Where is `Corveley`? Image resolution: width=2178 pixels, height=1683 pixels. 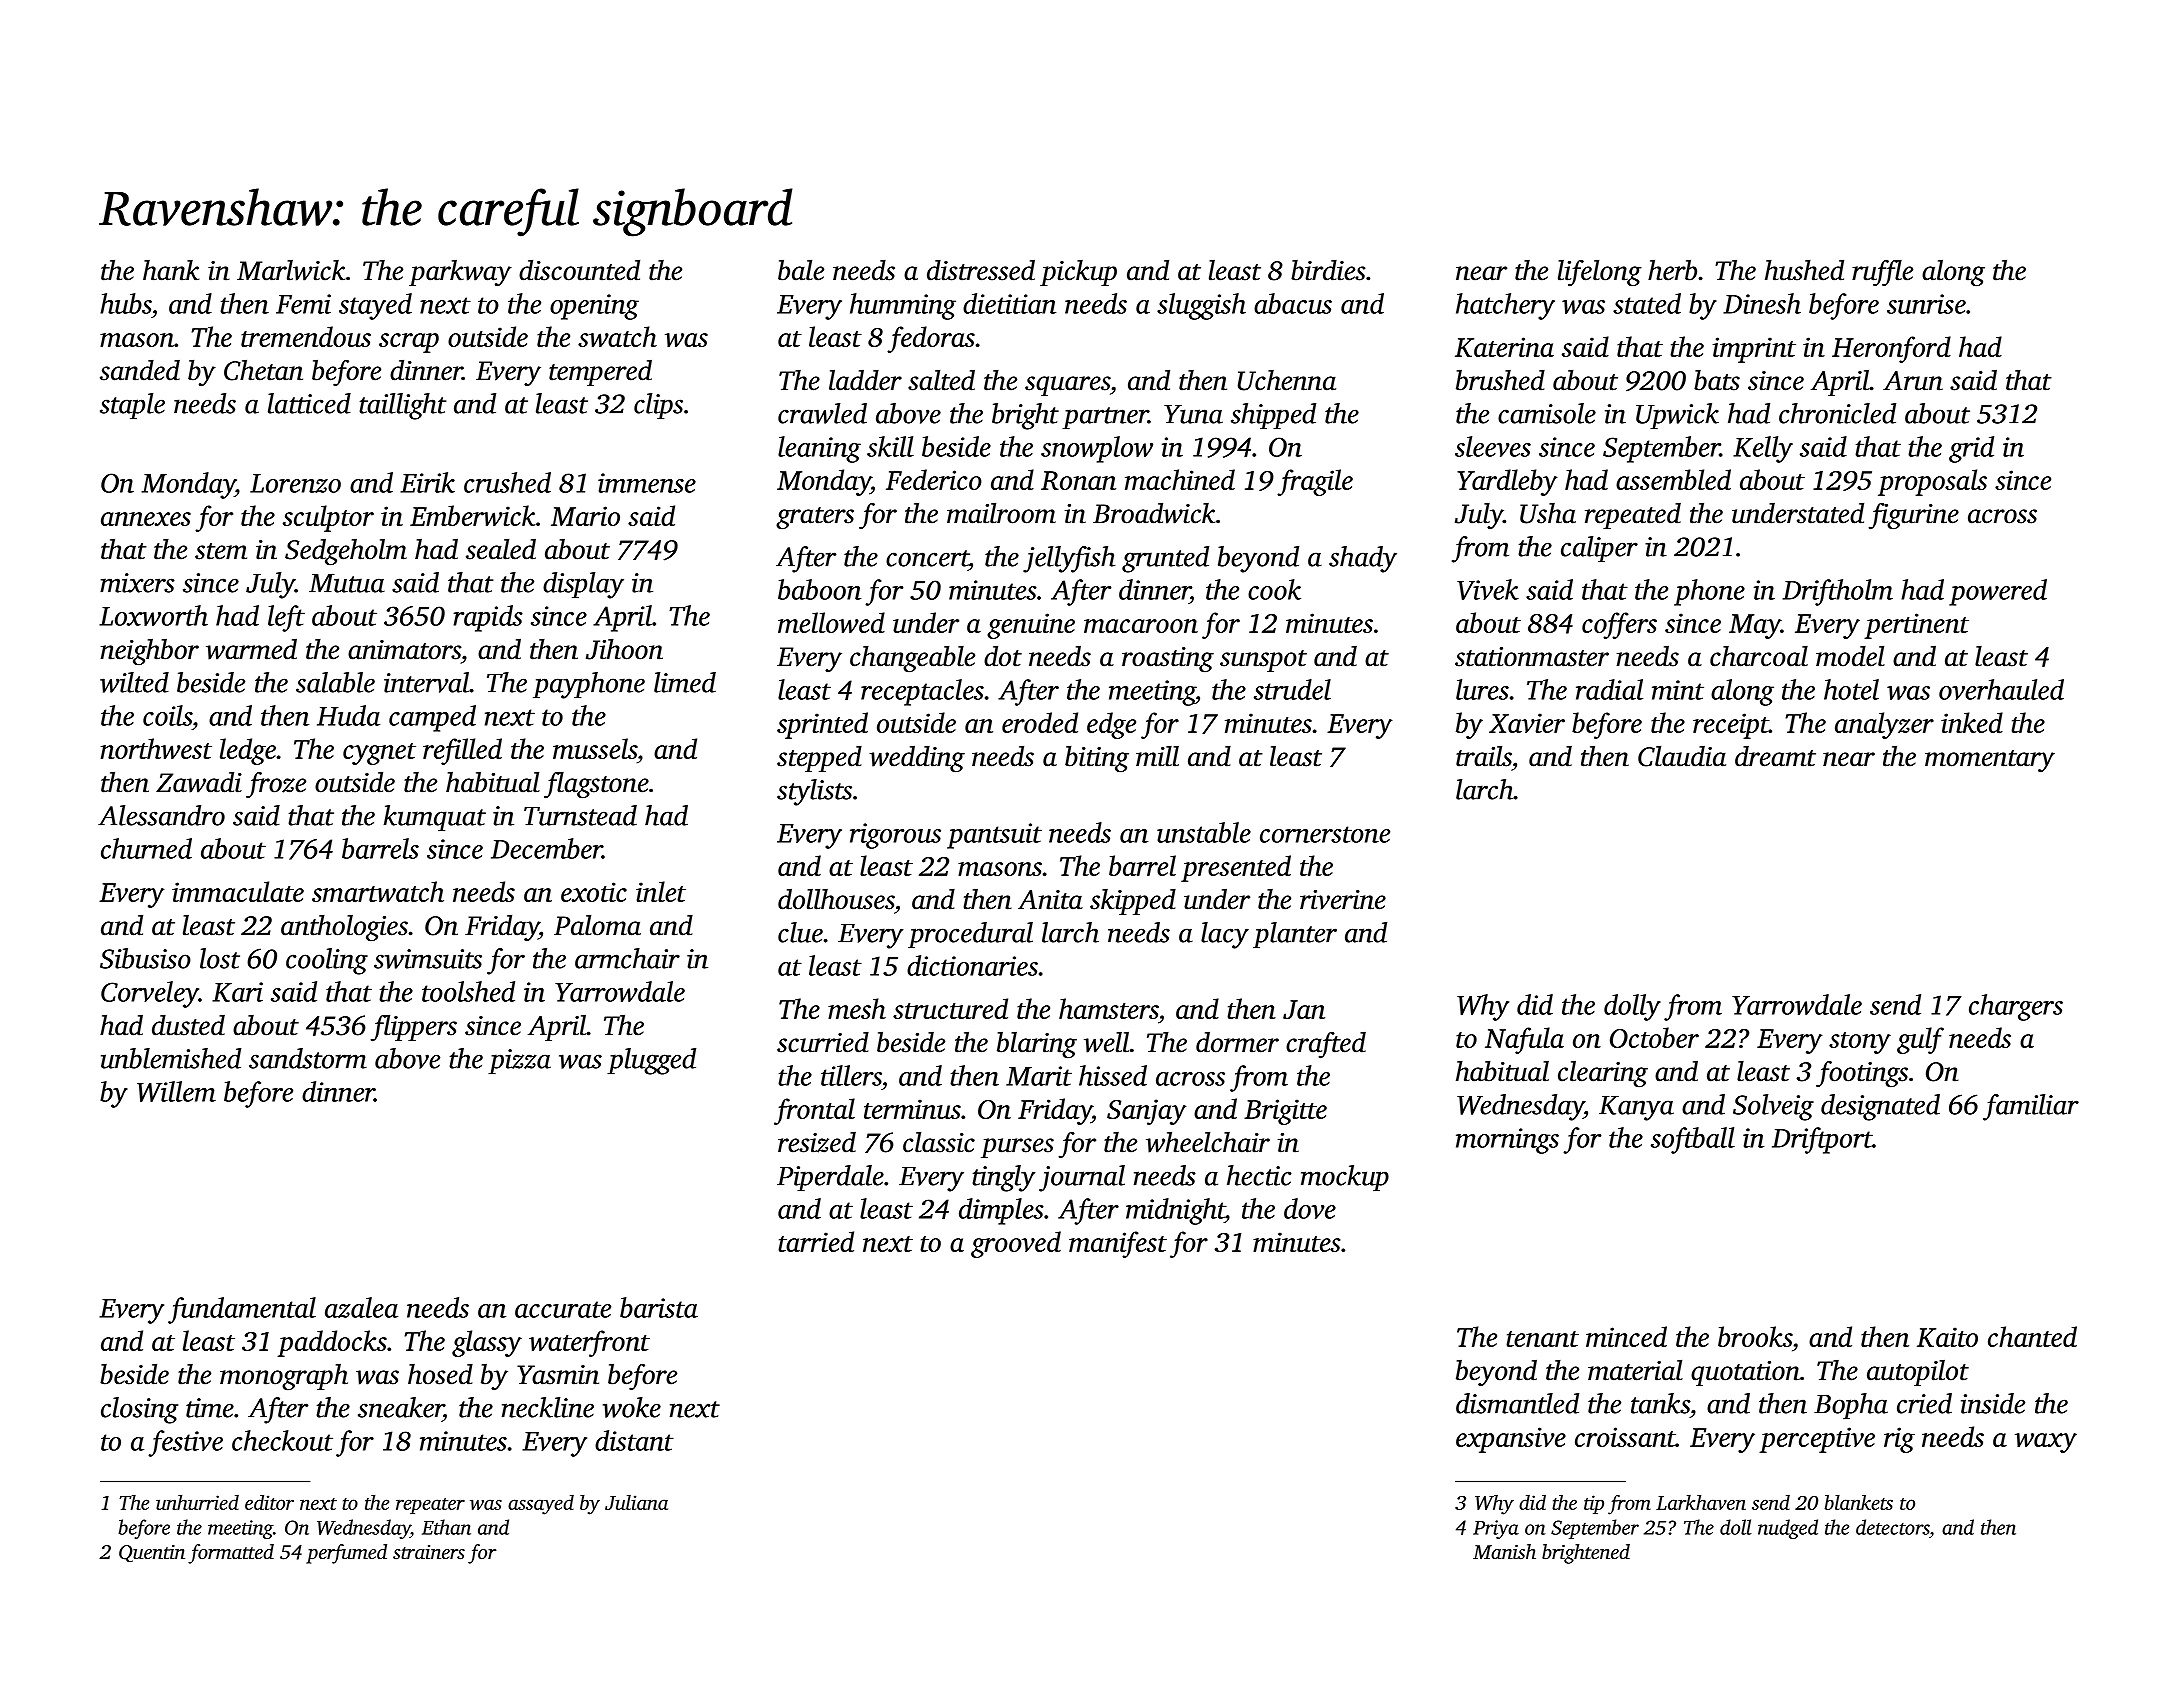 Corveley is located at coordinates (150, 994).
